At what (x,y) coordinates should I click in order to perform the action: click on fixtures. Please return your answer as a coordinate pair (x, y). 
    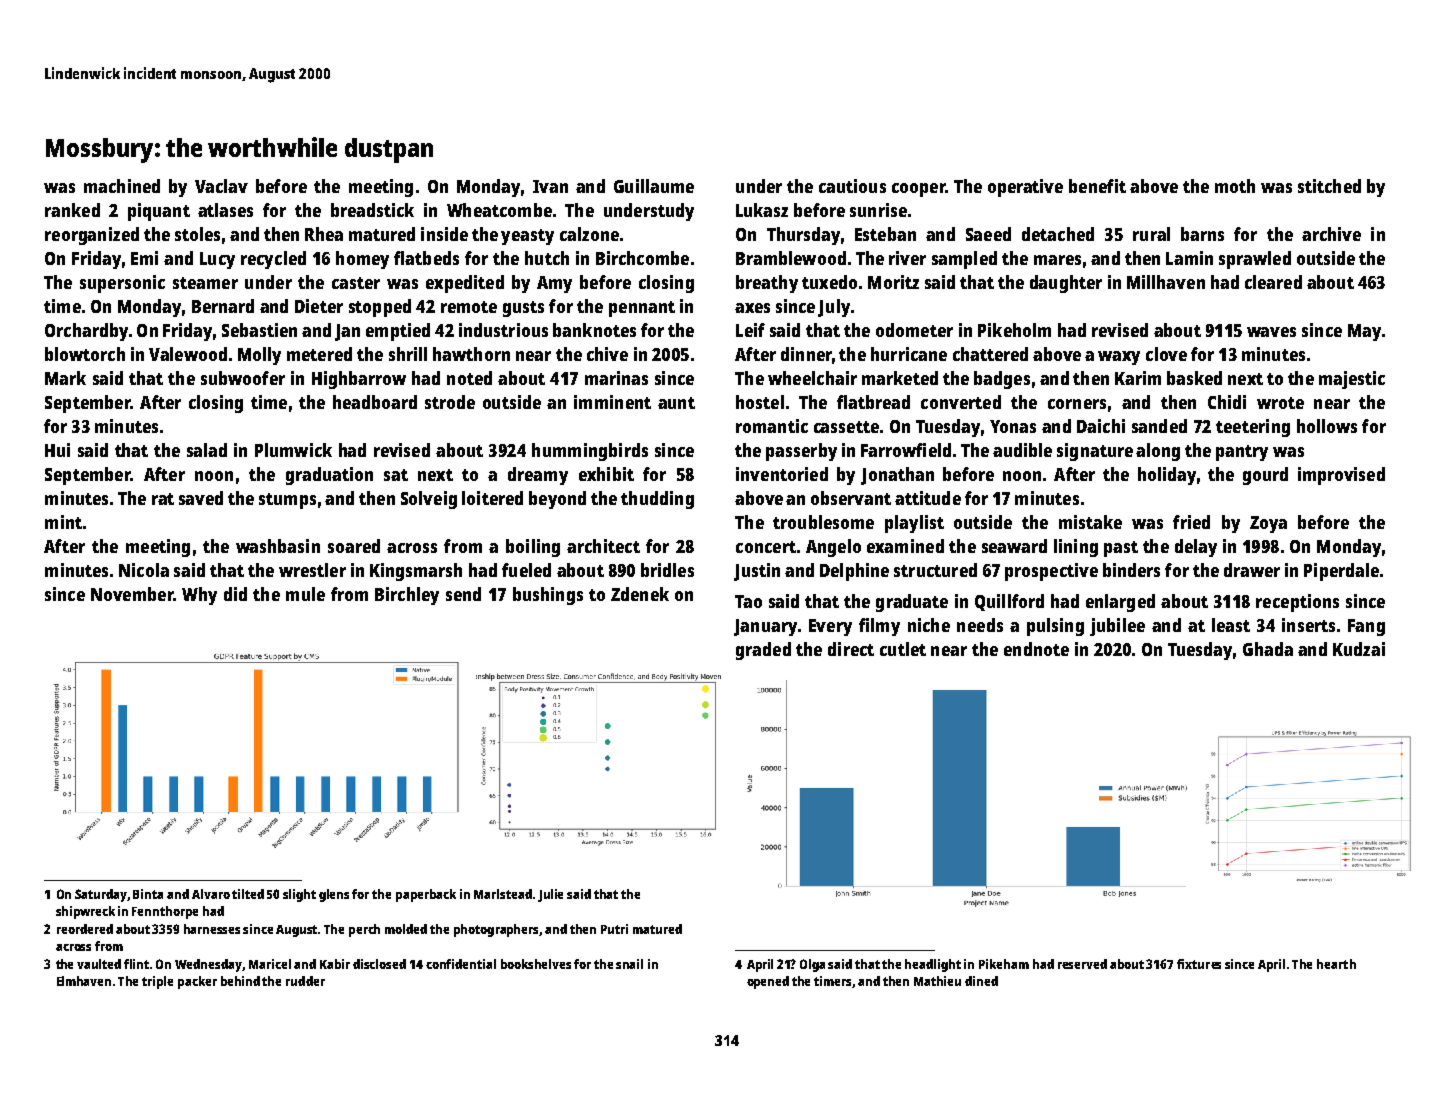
    Looking at the image, I should click on (1199, 964).
